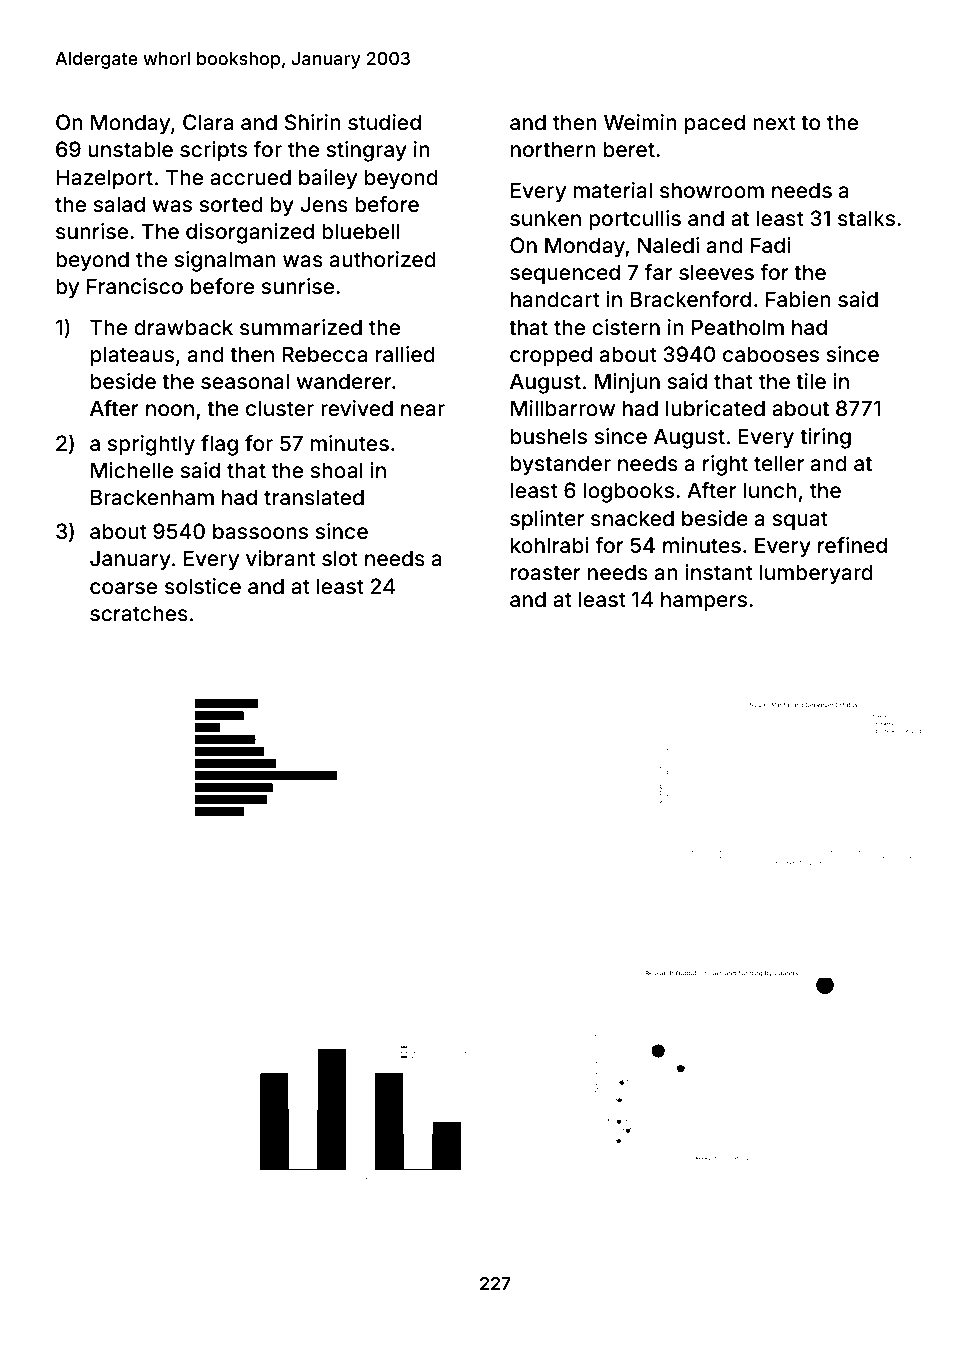 Image resolution: width=958 pixels, height=1360 pixels. I want to click on roaster, so click(546, 573).
